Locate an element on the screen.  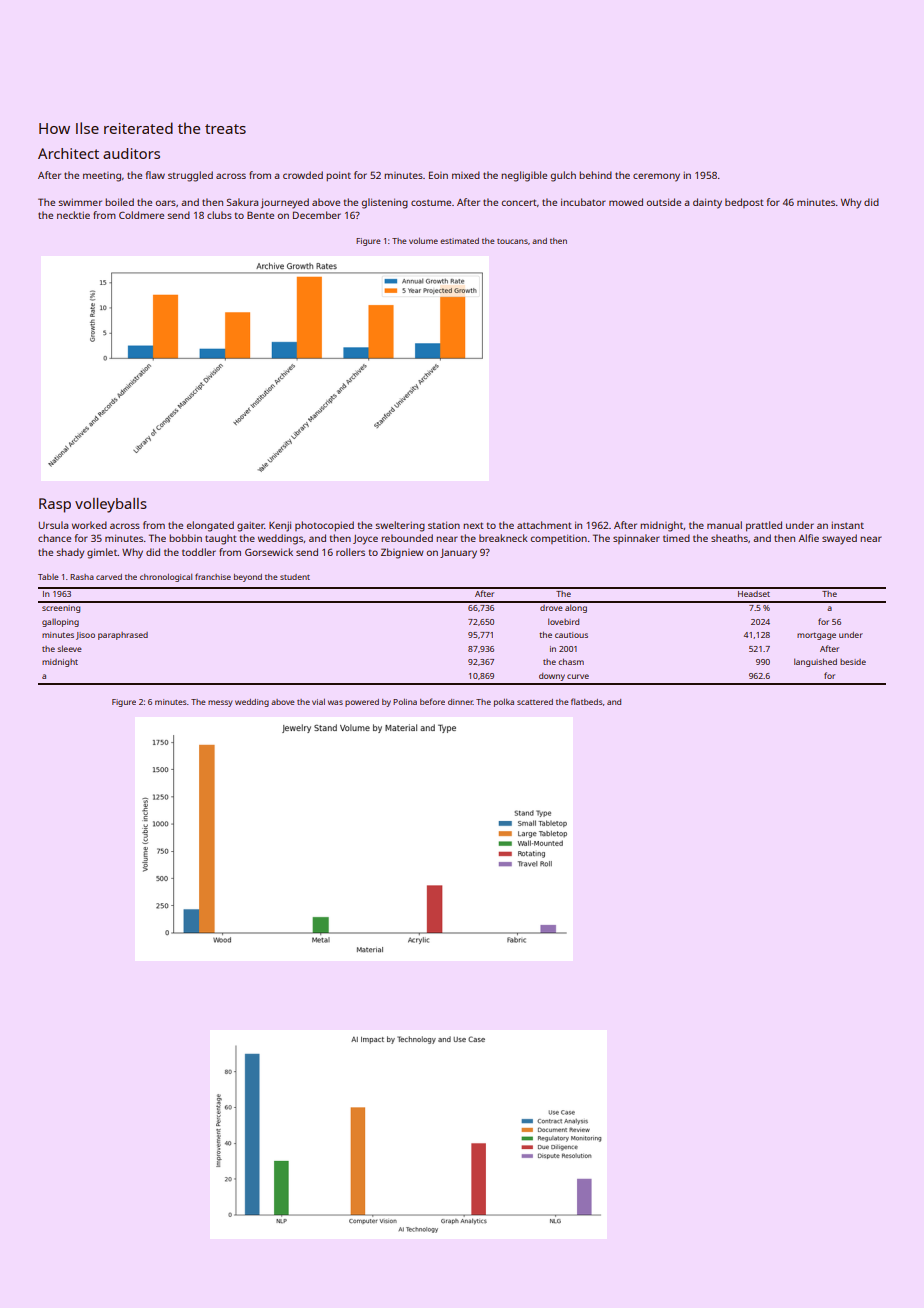
bedpost is located at coordinates (744, 203).
